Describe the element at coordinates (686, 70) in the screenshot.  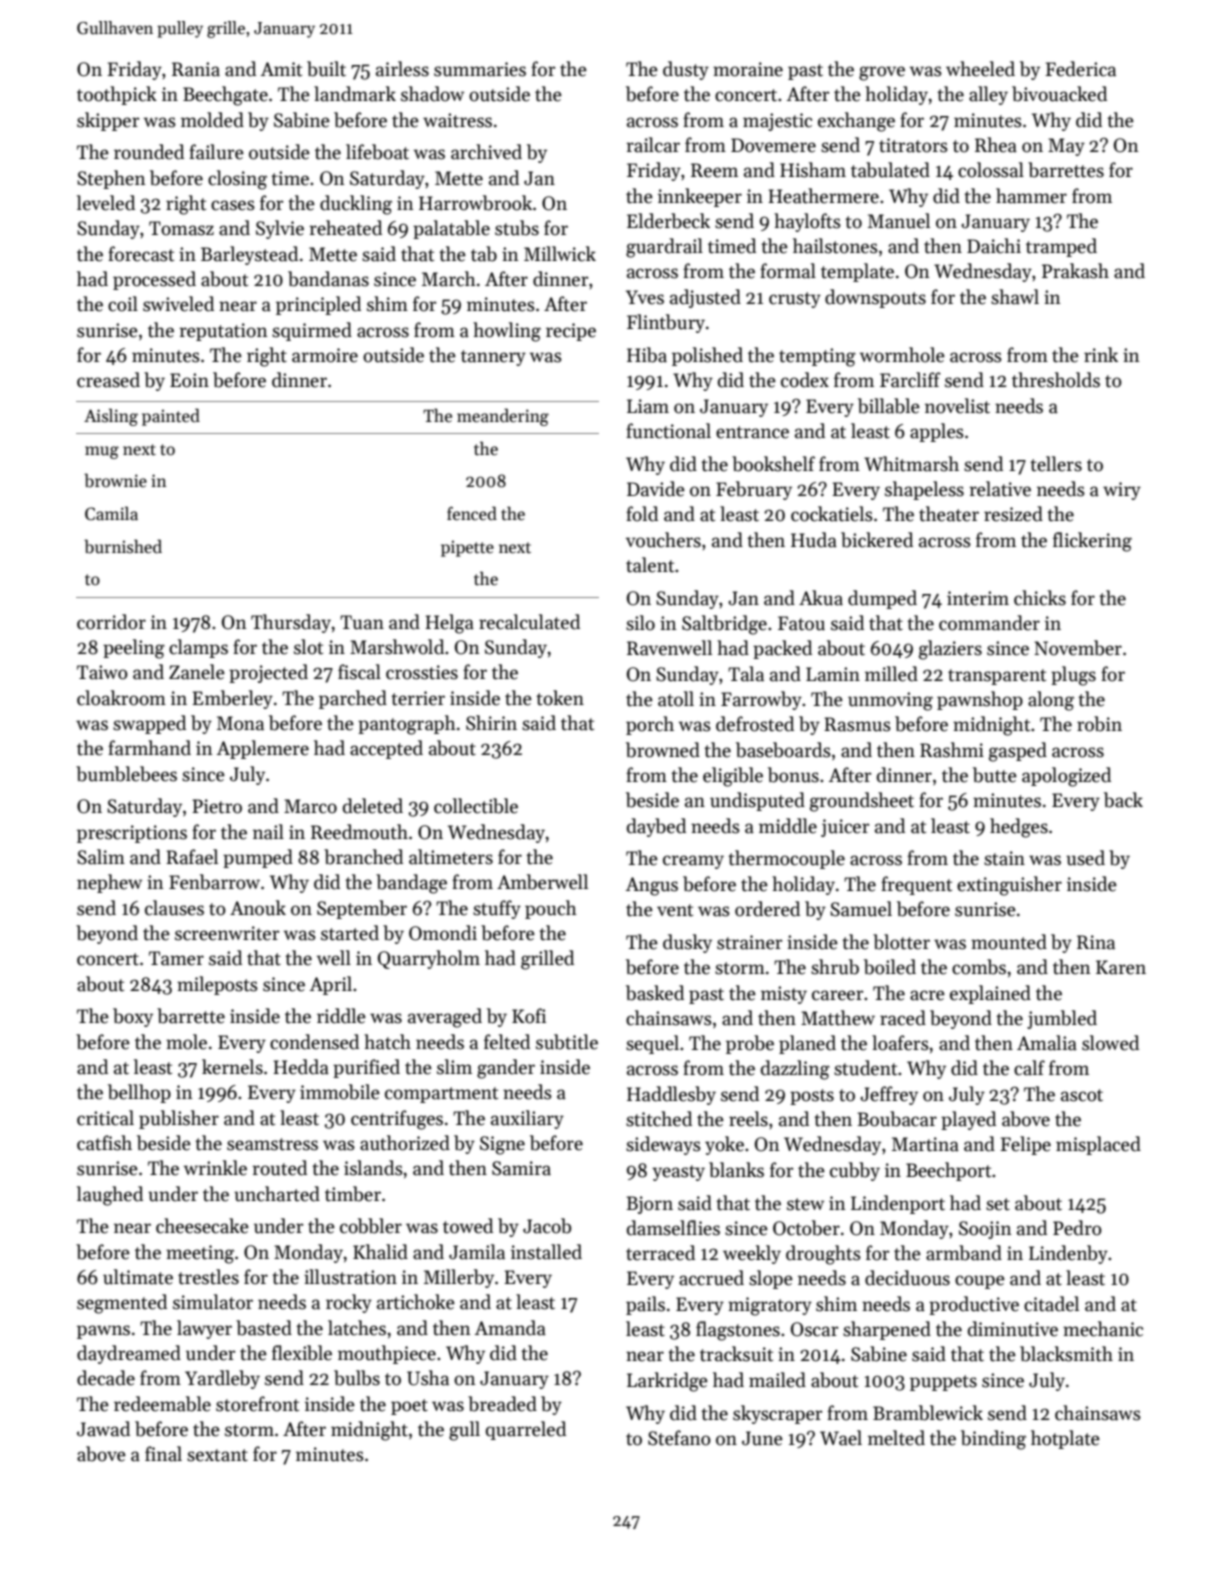
I see `dusty` at that location.
